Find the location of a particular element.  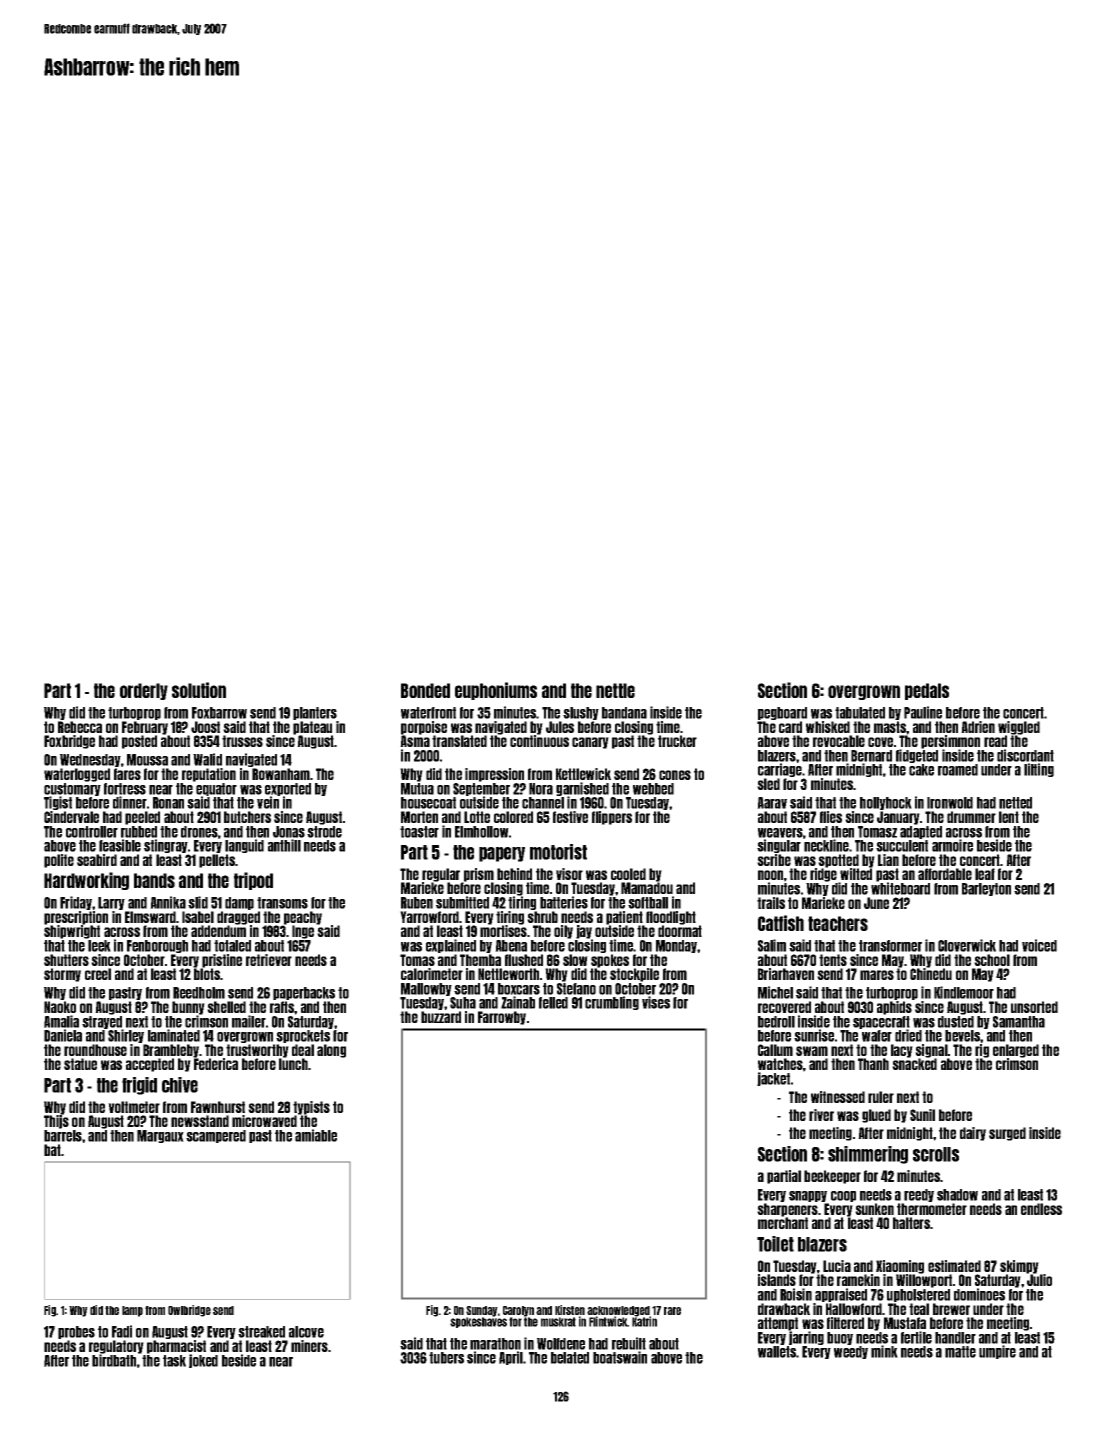

housecoat is located at coordinates (428, 803).
